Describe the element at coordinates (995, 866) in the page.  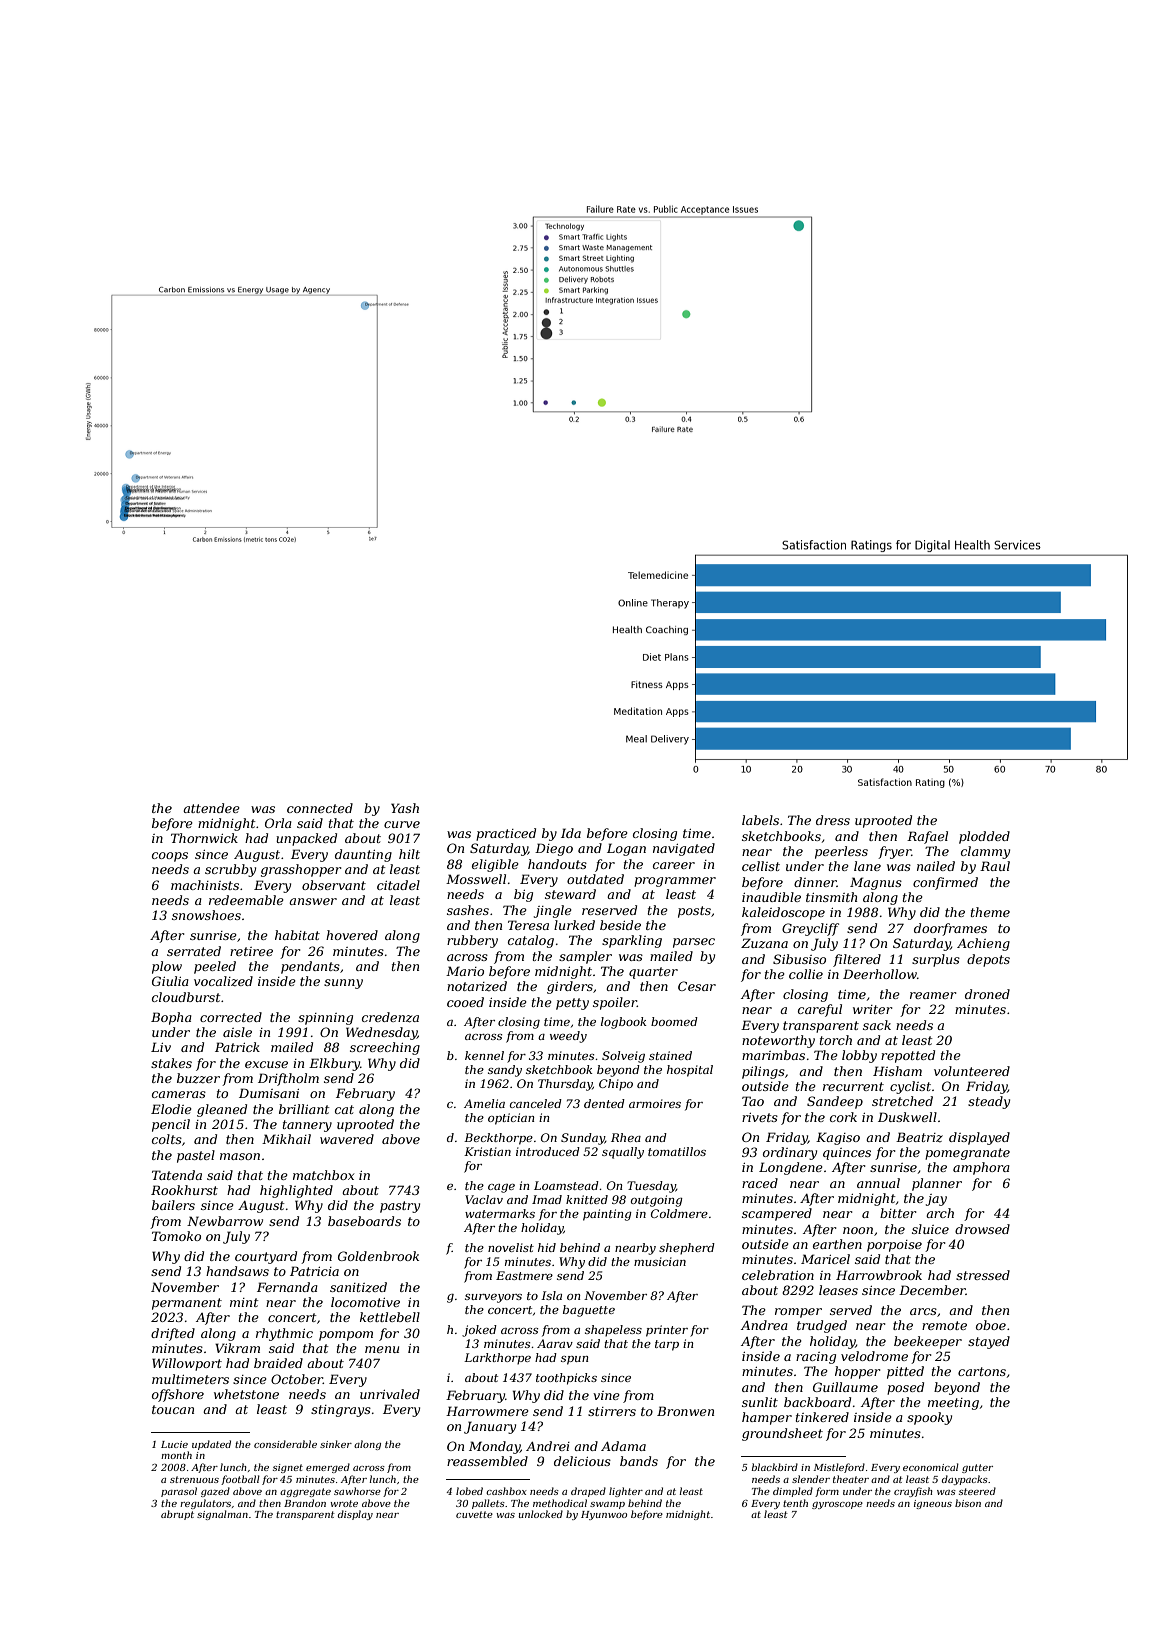
I see `Raul` at that location.
